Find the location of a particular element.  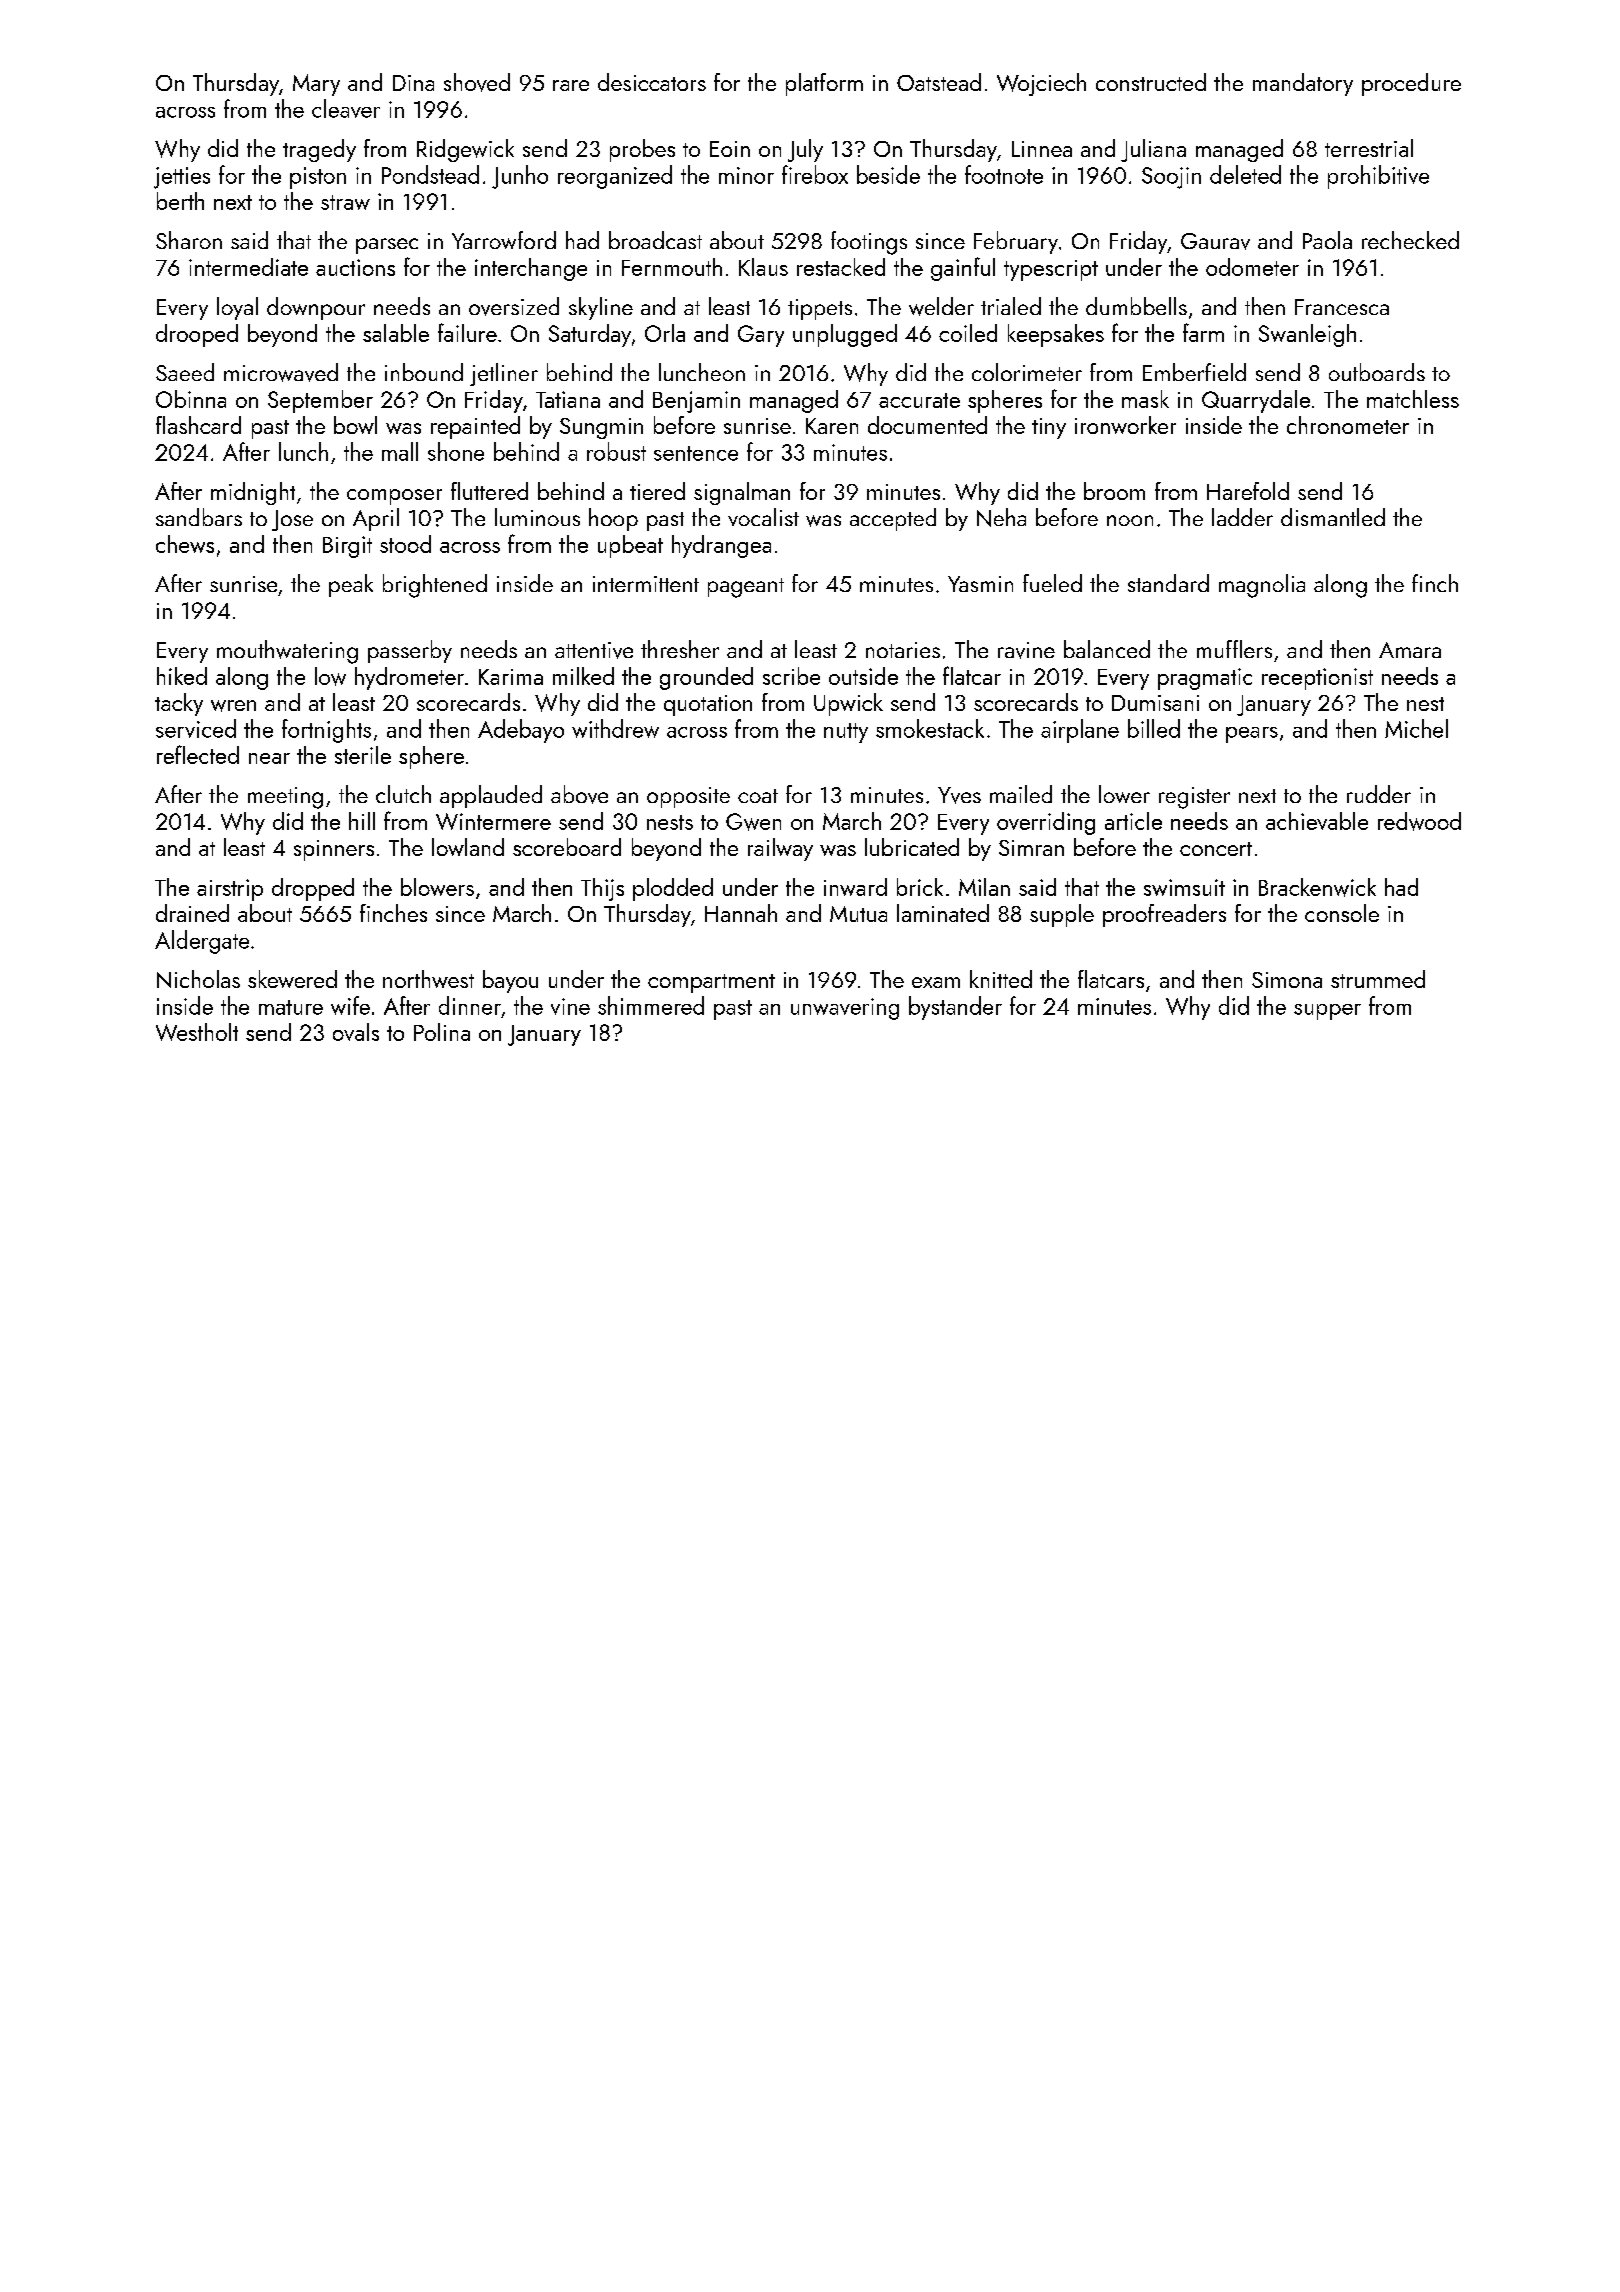

rudder is located at coordinates (1379, 794).
